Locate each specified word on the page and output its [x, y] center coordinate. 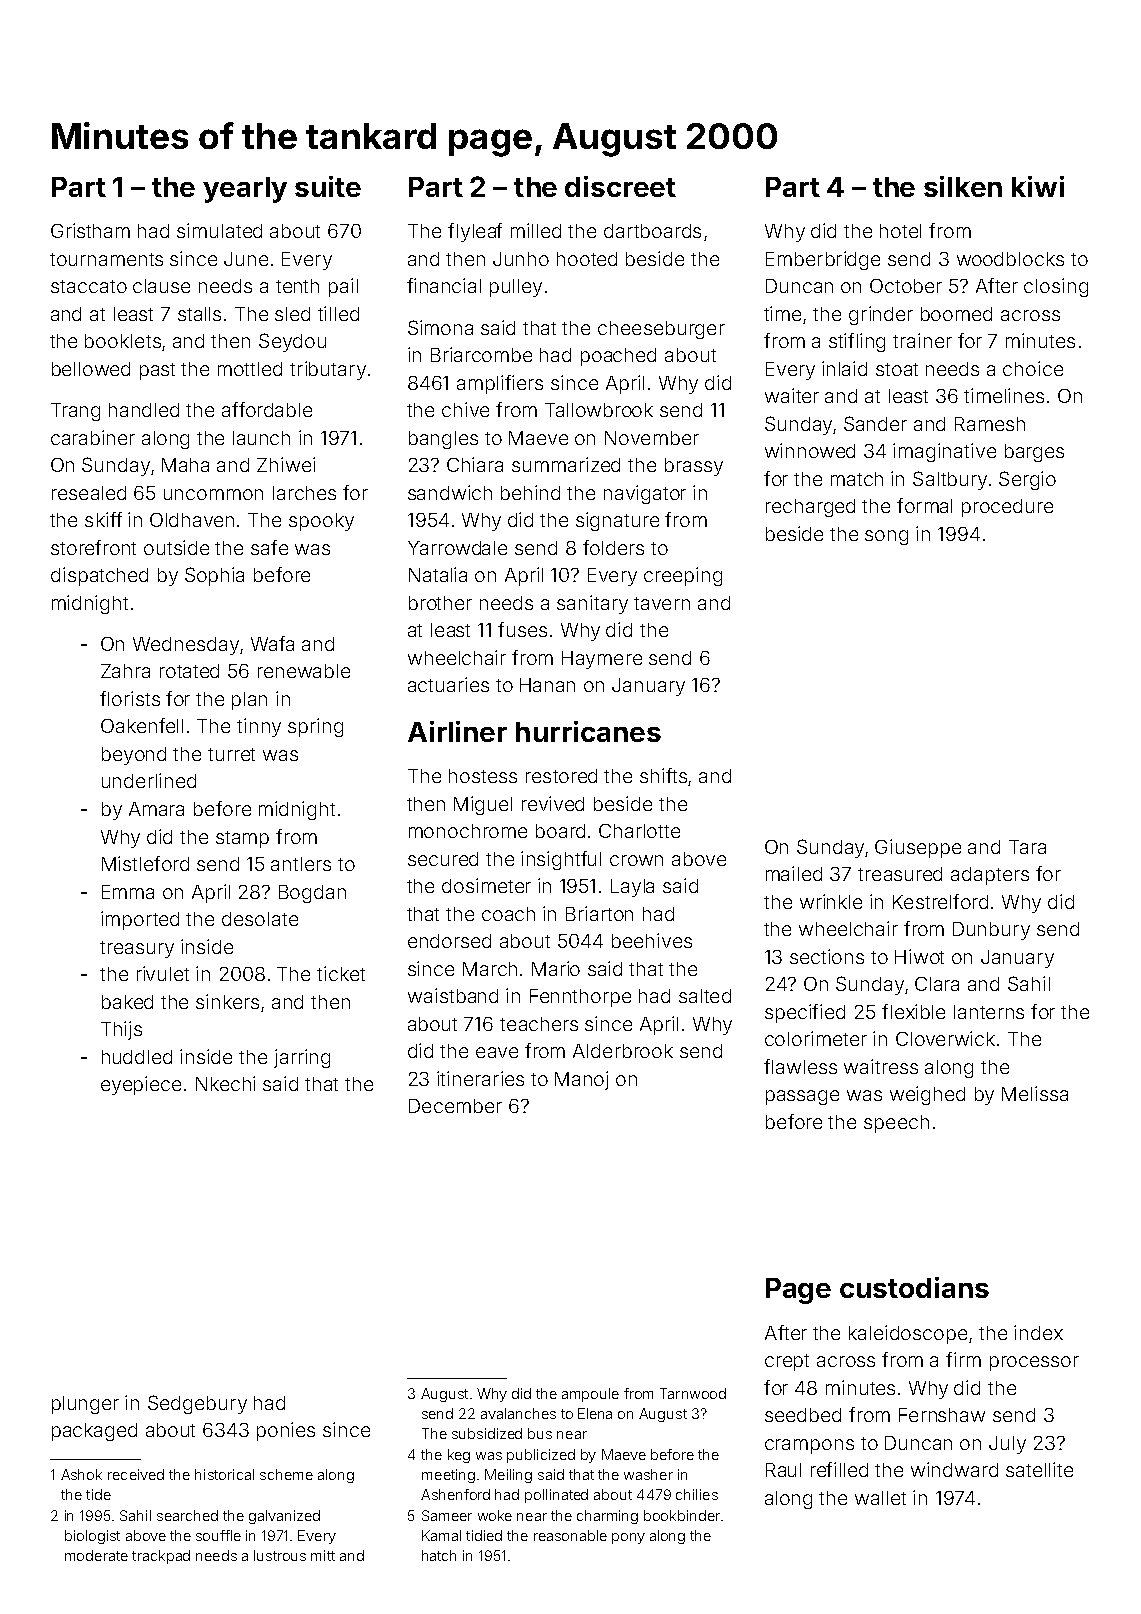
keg [459, 1456]
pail [343, 287]
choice [1033, 368]
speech [896, 1124]
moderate [96, 1555]
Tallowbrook [599, 410]
